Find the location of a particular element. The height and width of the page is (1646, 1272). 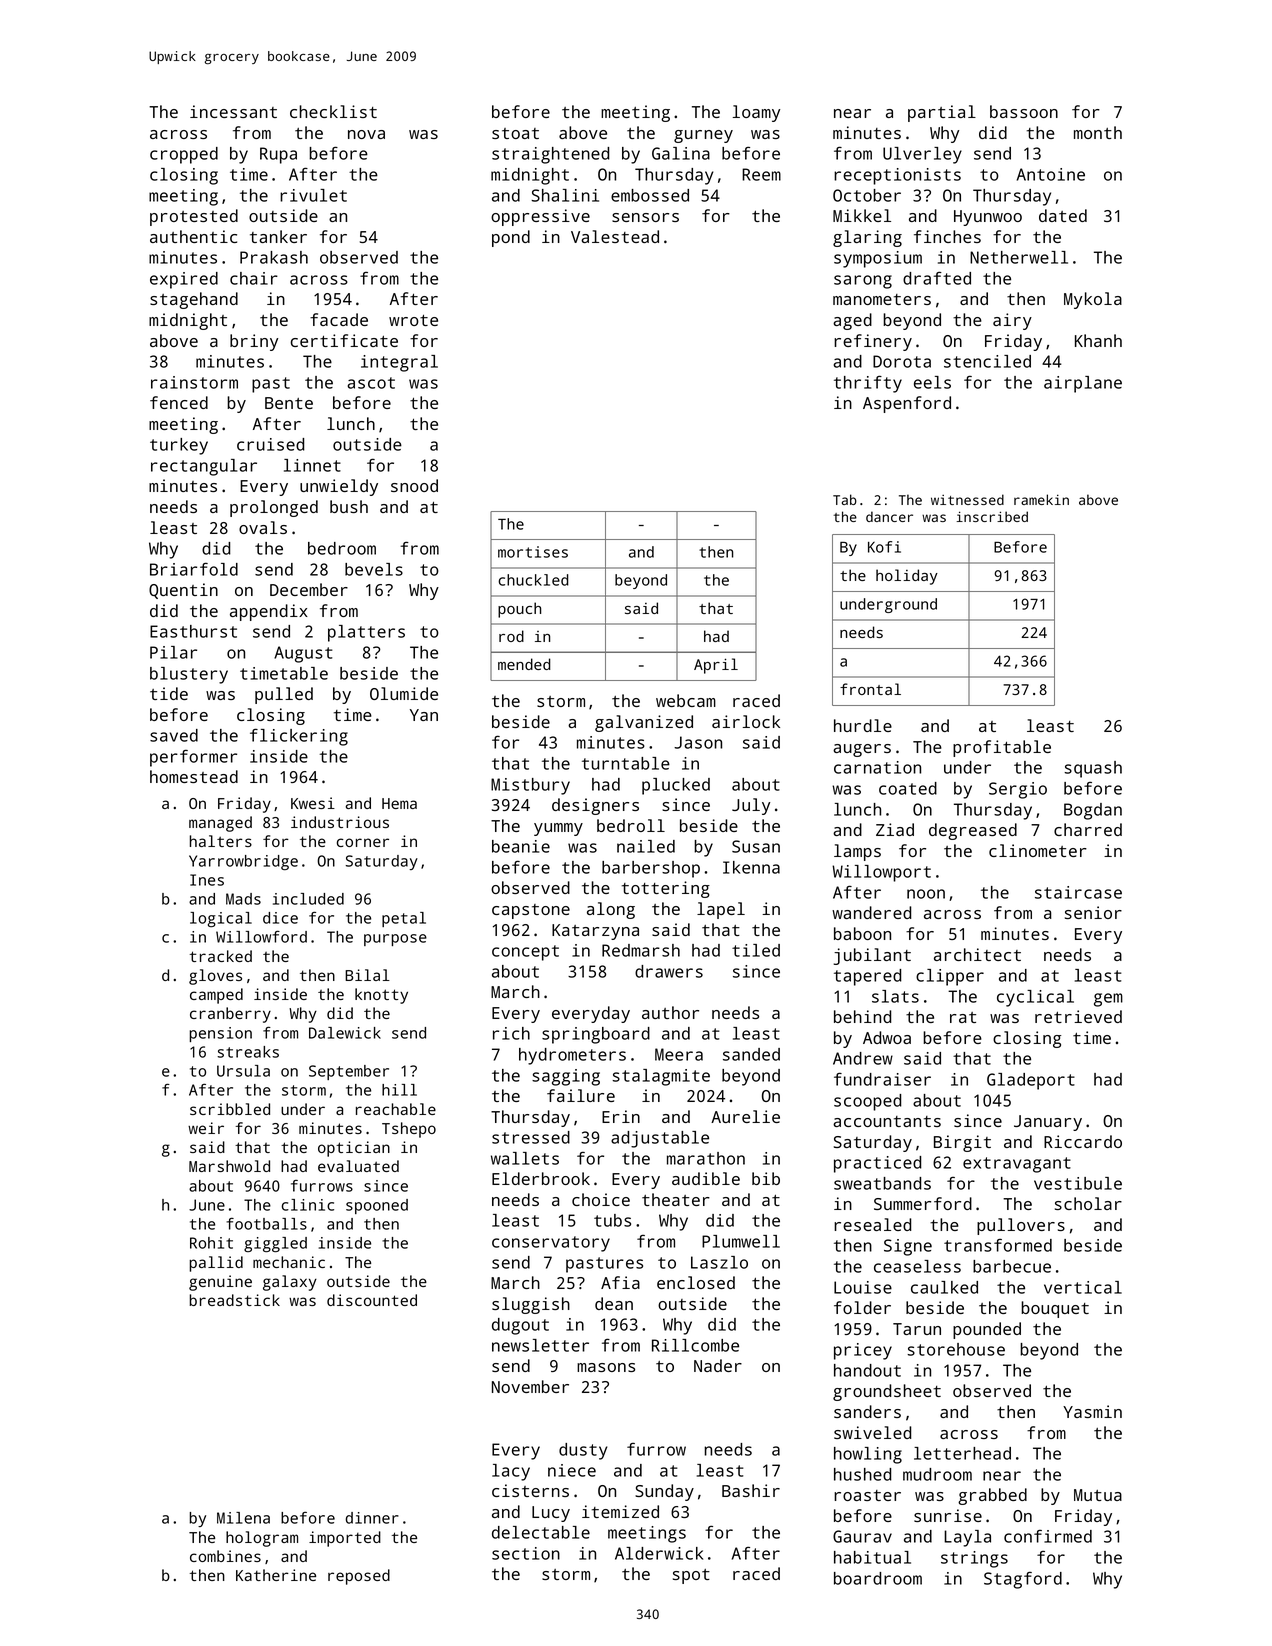

thrifty is located at coordinates (868, 384).
